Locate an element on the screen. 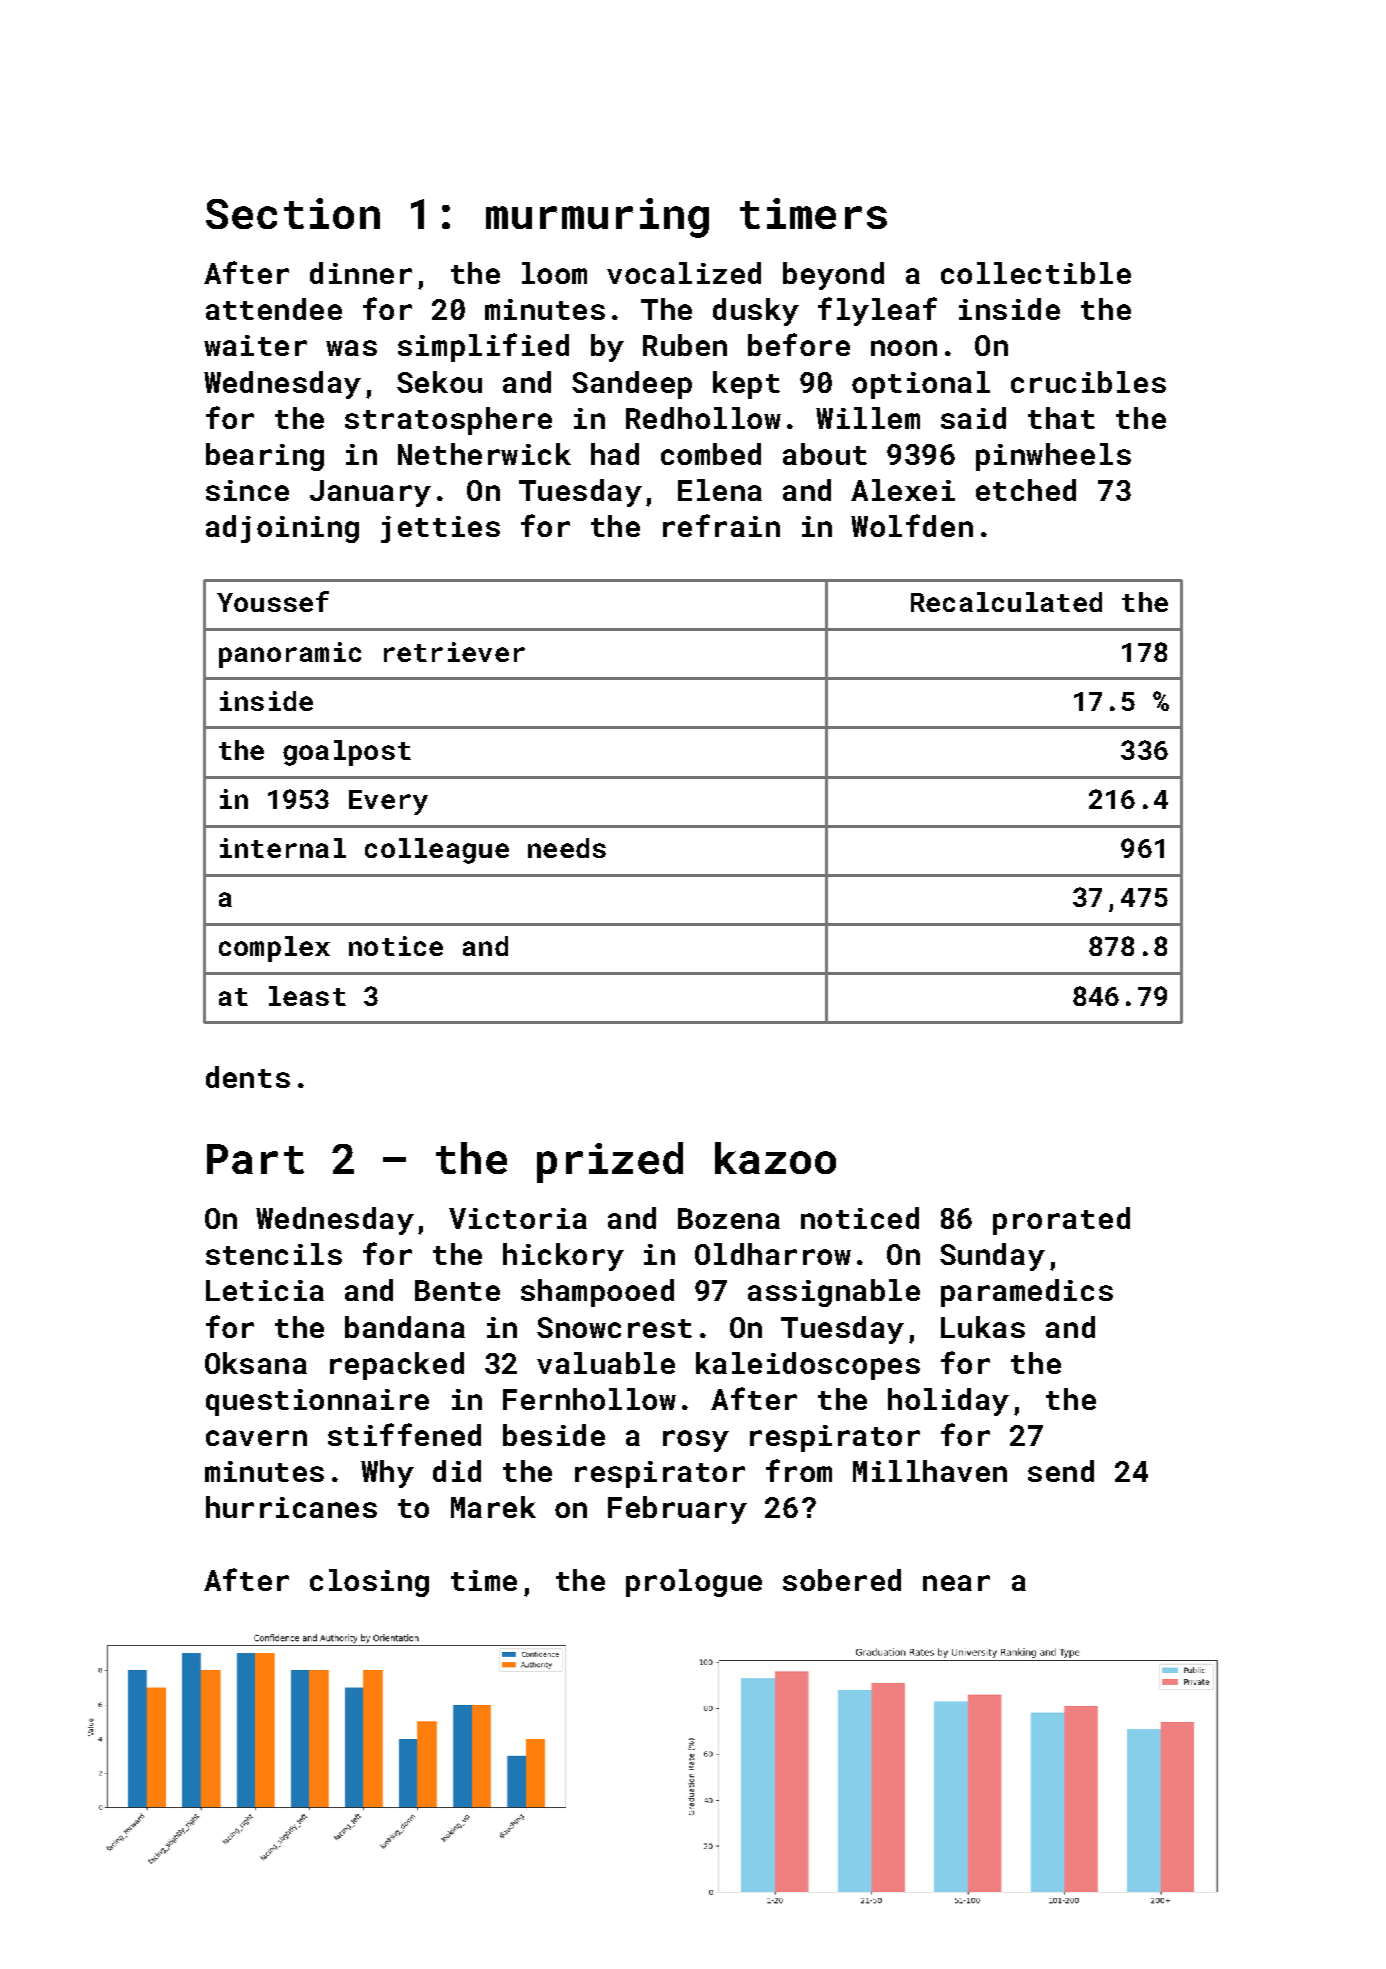 The height and width of the screenshot is (1969, 1386). that is located at coordinates (1061, 418).
